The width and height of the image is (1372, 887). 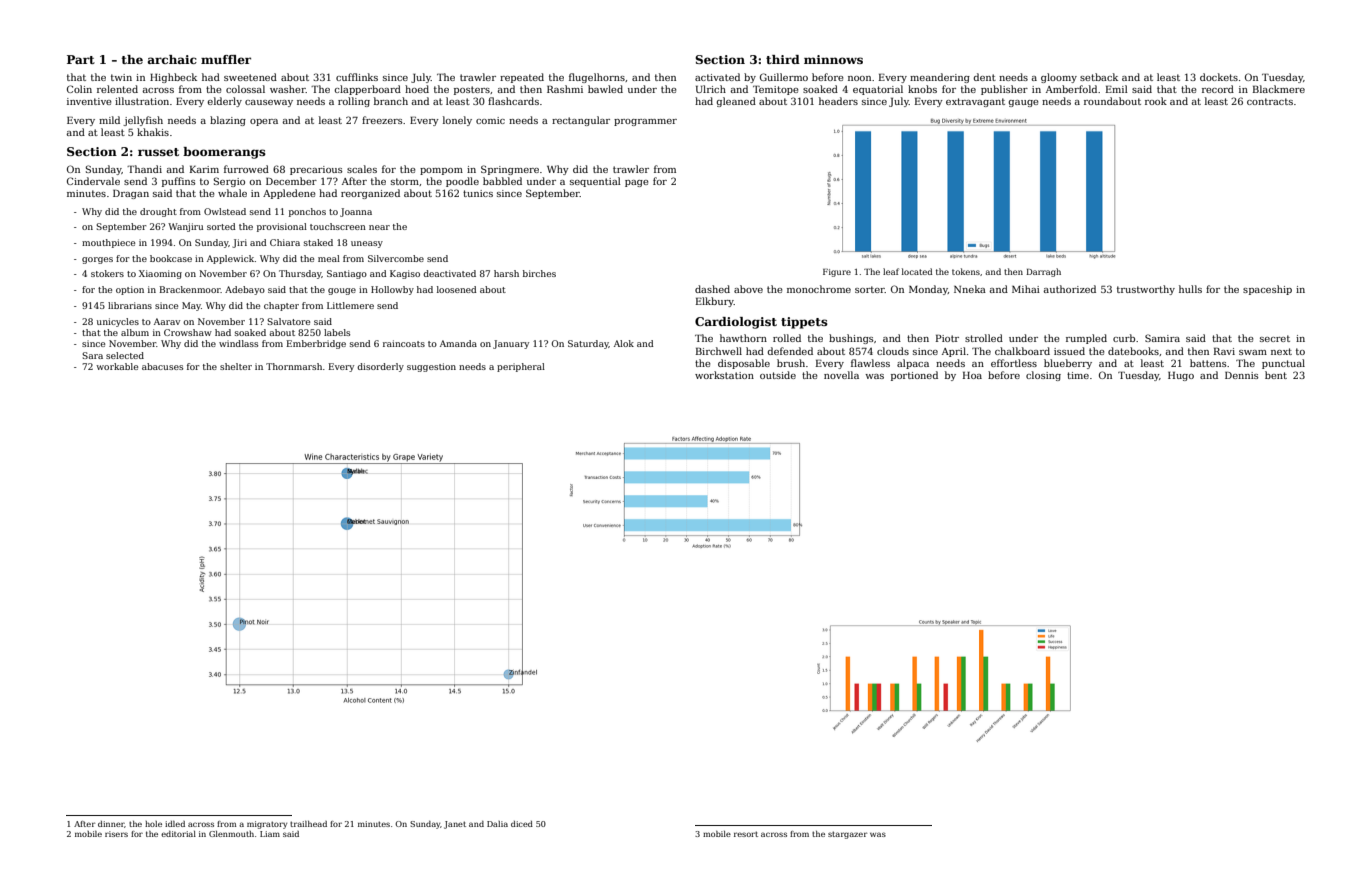 What do you see at coordinates (778, 375) in the image?
I see `outside` at bounding box center [778, 375].
